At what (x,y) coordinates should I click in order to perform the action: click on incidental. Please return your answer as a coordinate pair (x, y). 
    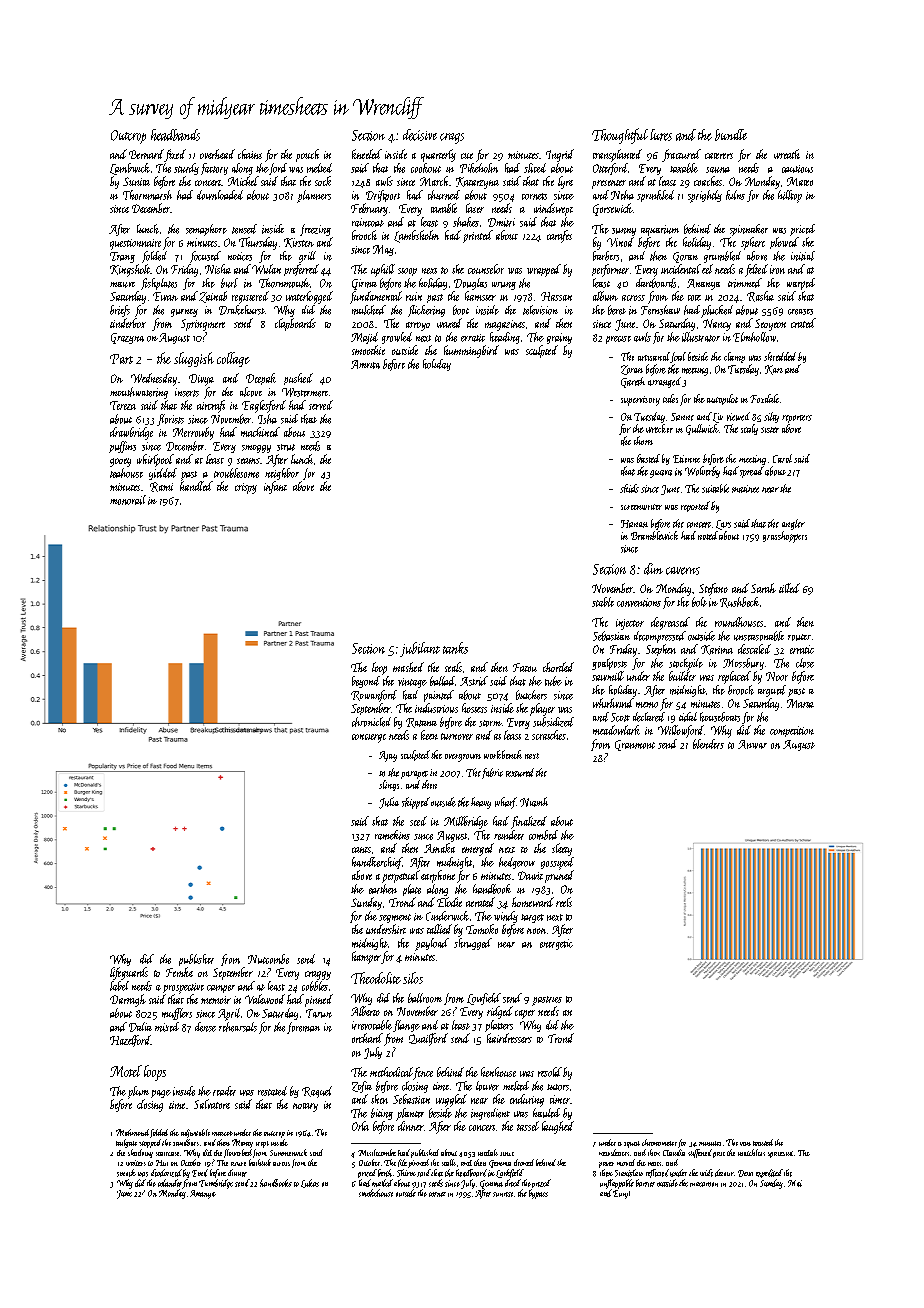
    Looking at the image, I should click on (681, 269).
